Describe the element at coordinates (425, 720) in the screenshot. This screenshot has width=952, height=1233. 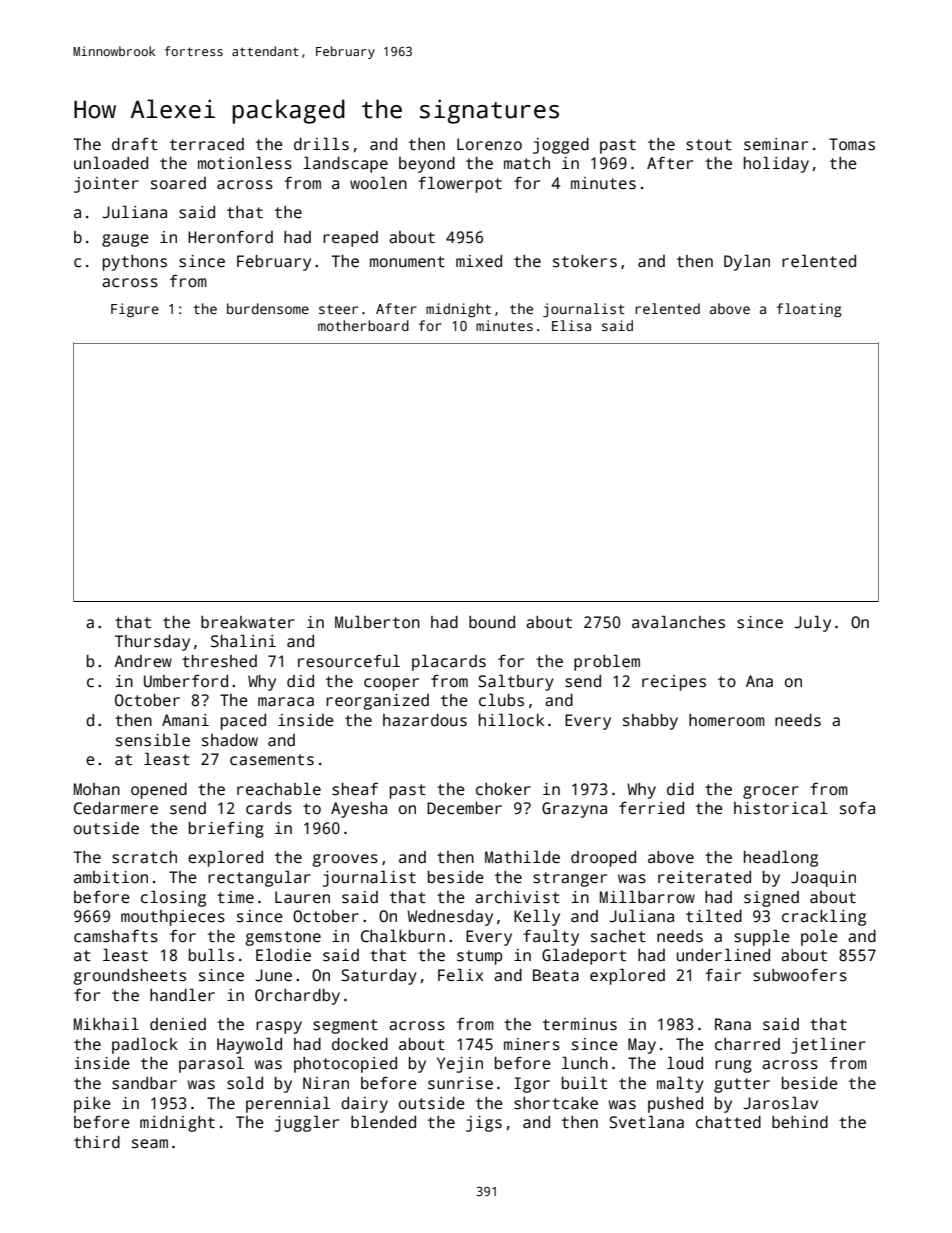
I see `hazardous` at that location.
